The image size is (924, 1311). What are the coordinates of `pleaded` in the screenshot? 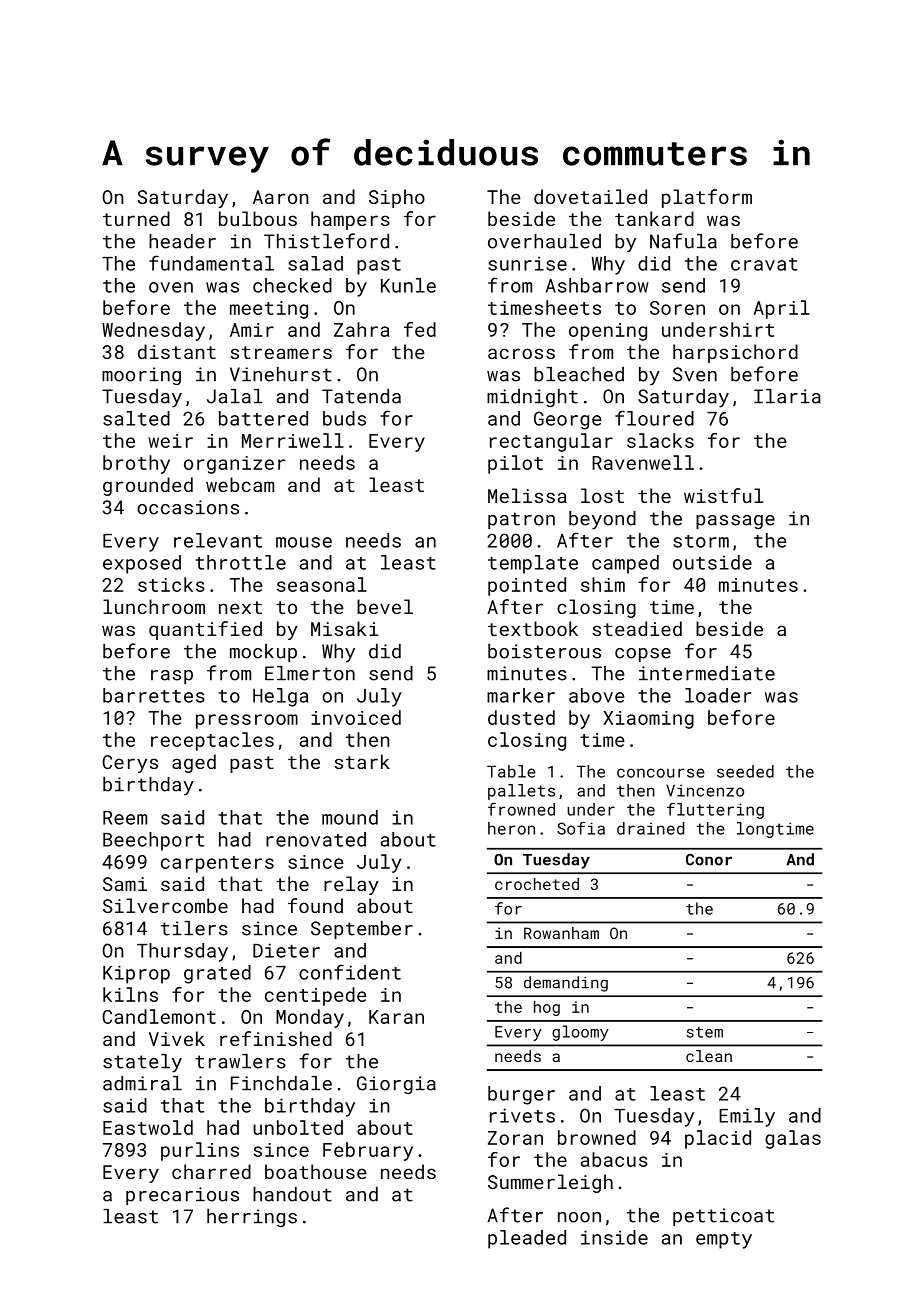 It's located at (527, 1239).
